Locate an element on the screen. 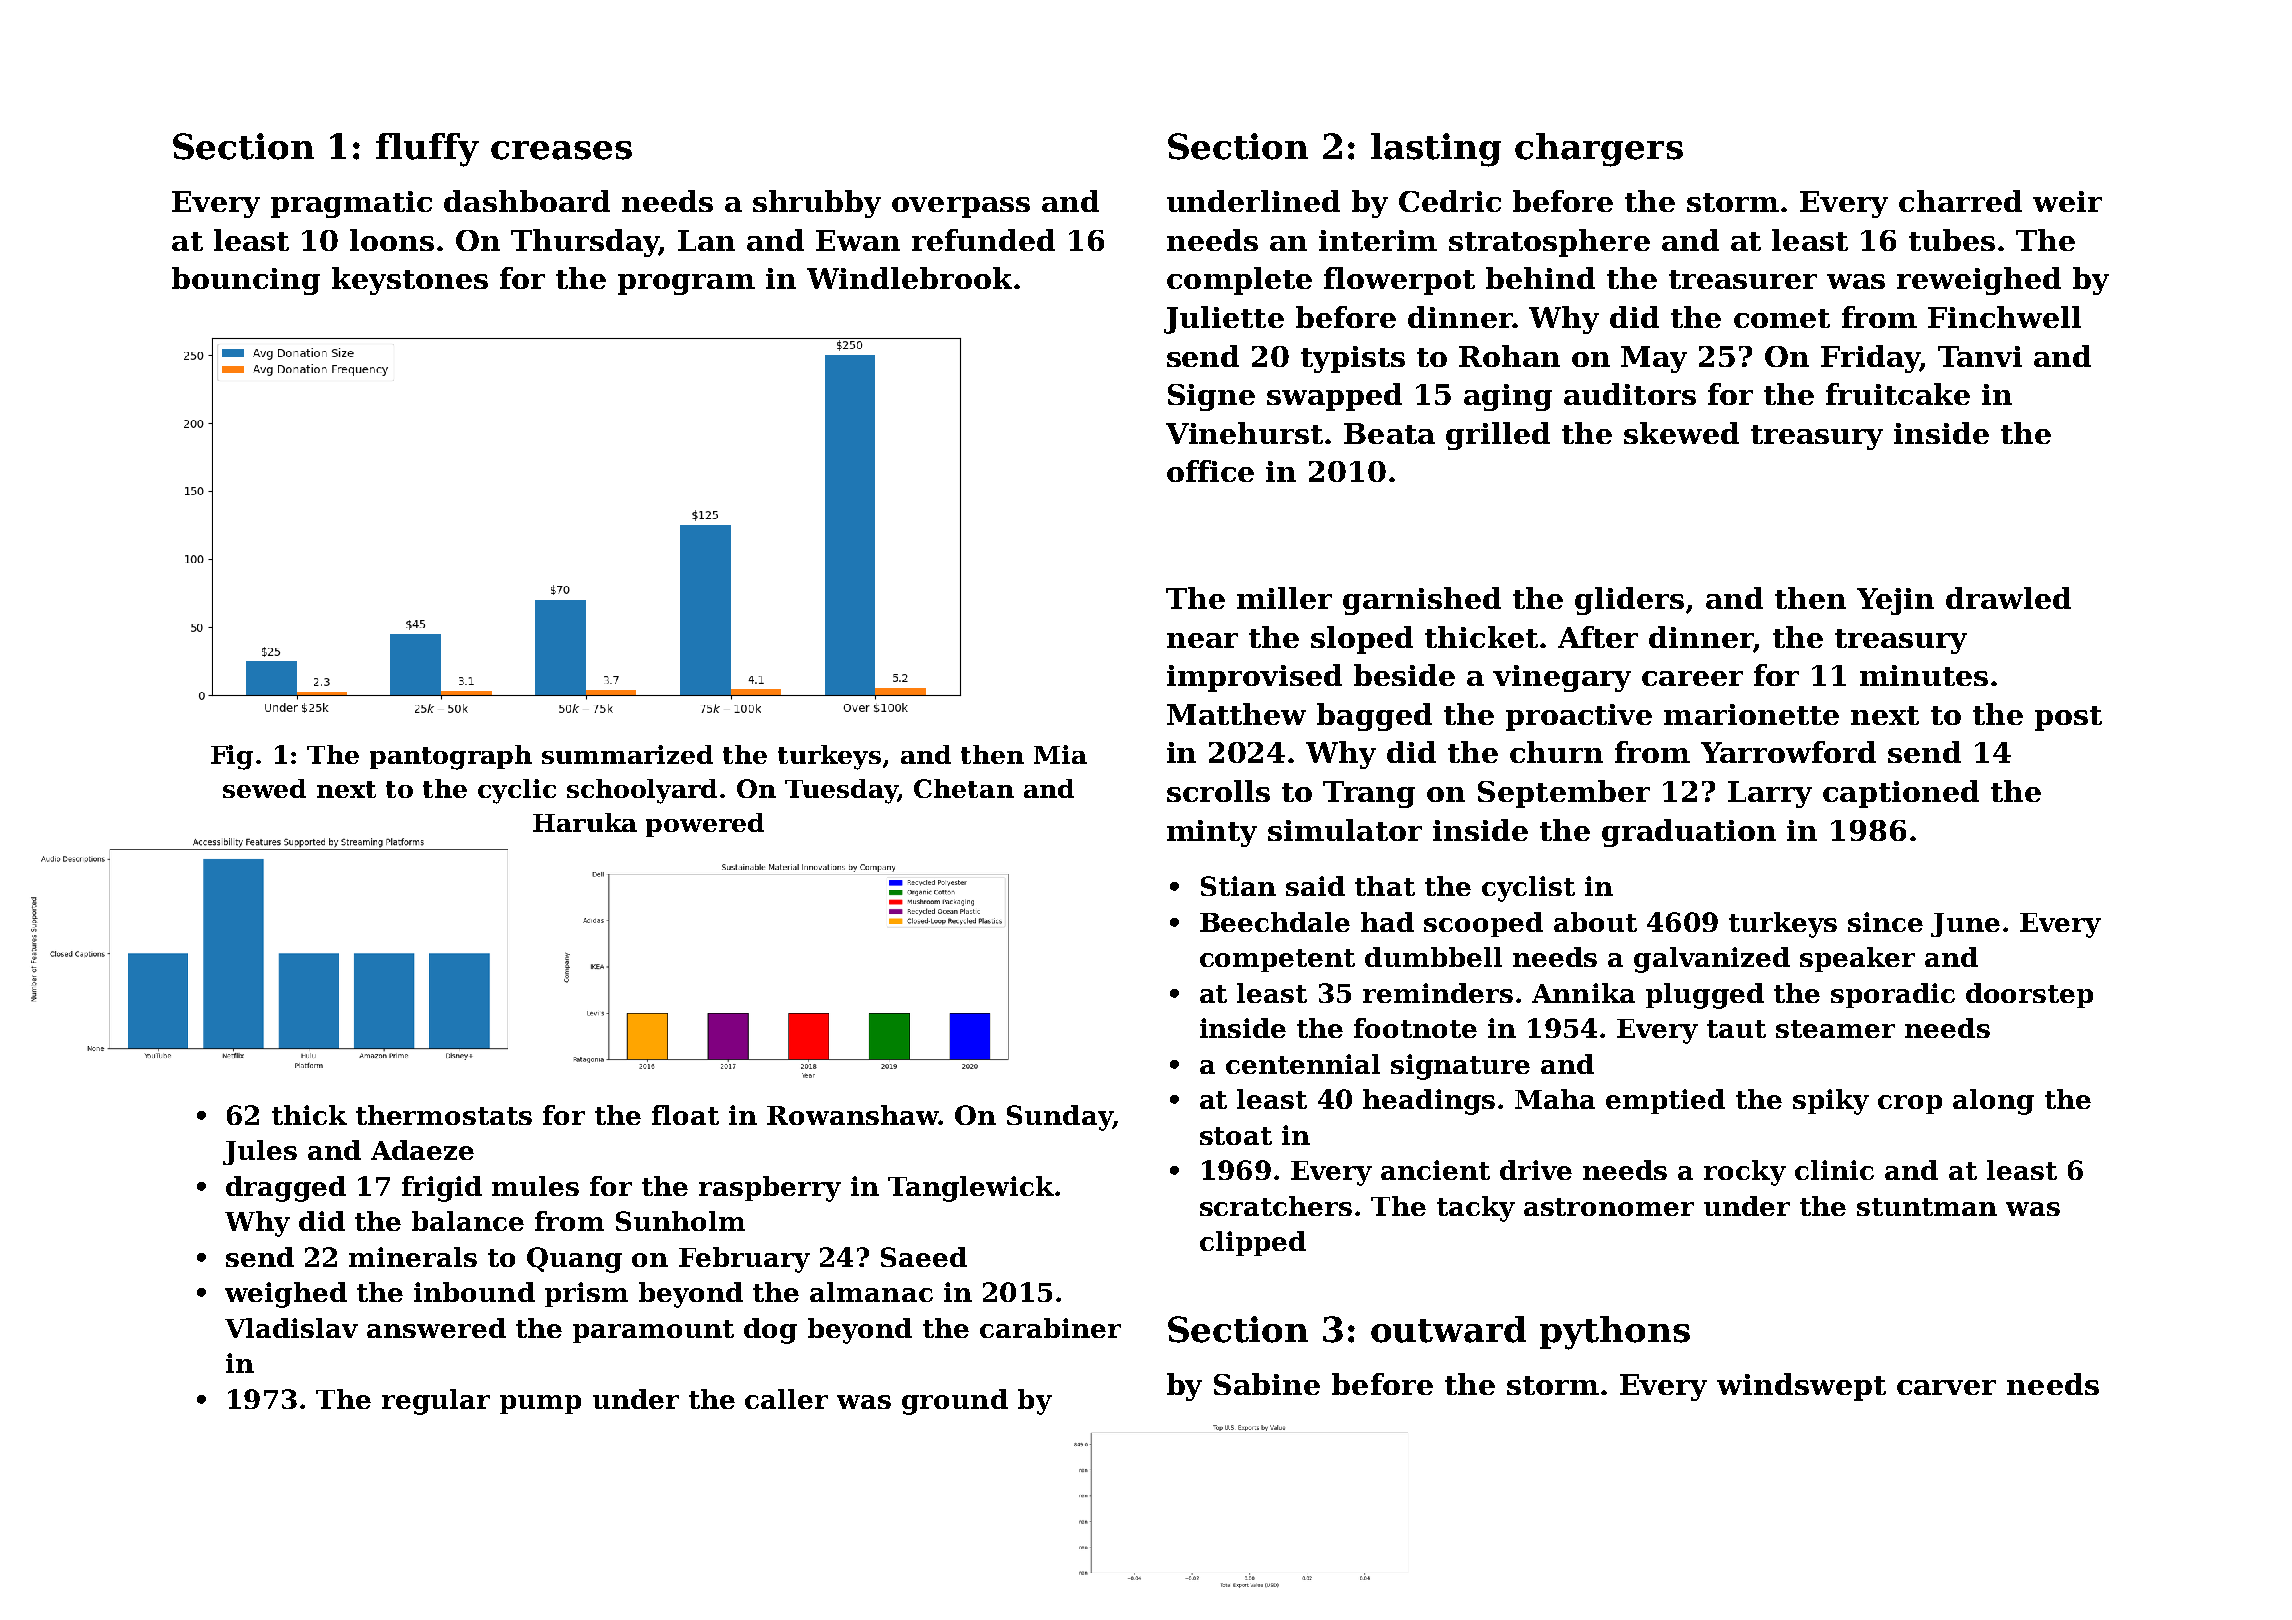 The height and width of the screenshot is (1620, 2292). Chetan is located at coordinates (964, 788).
